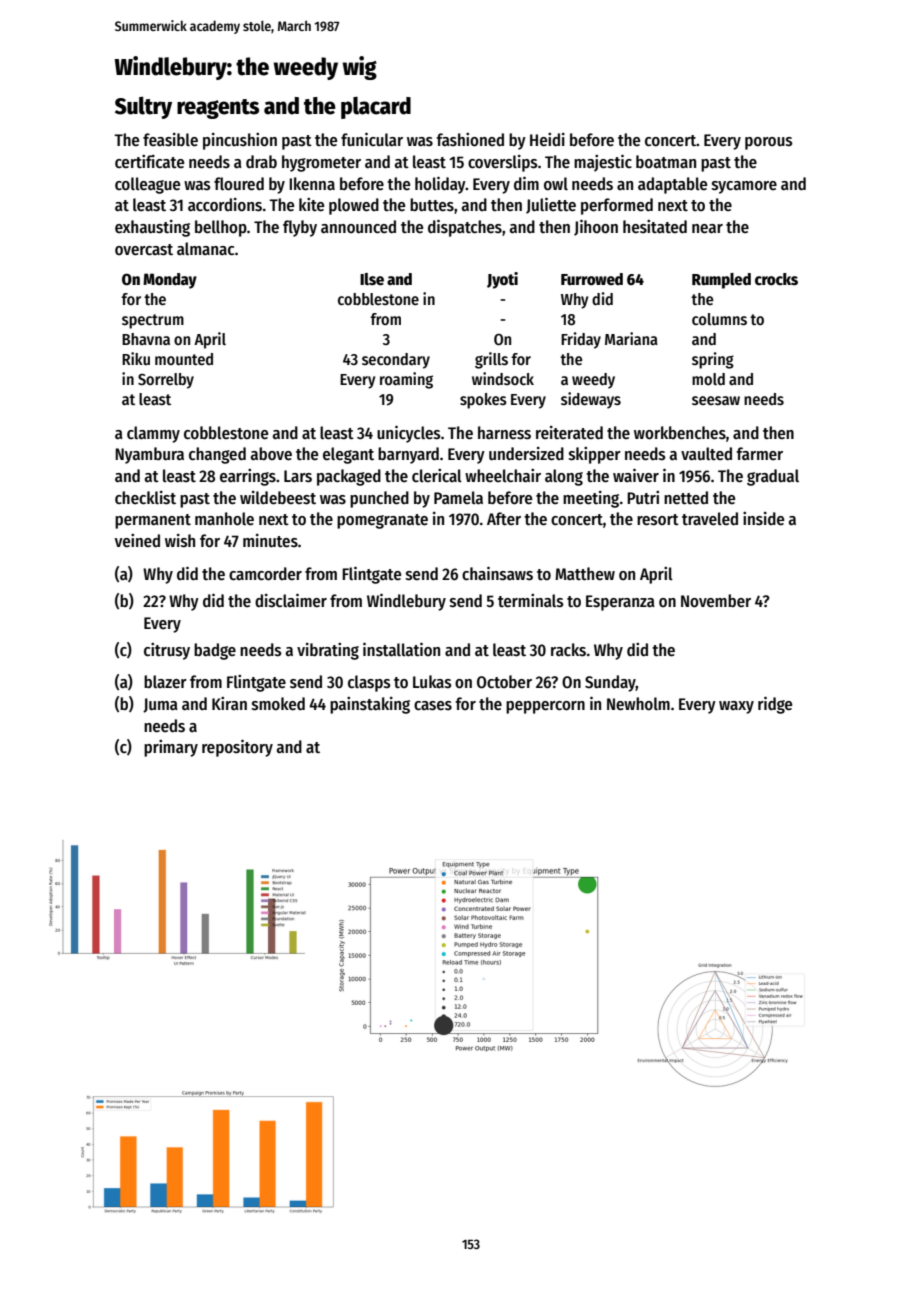 The width and height of the screenshot is (924, 1308). I want to click on vaulted, so click(706, 454).
